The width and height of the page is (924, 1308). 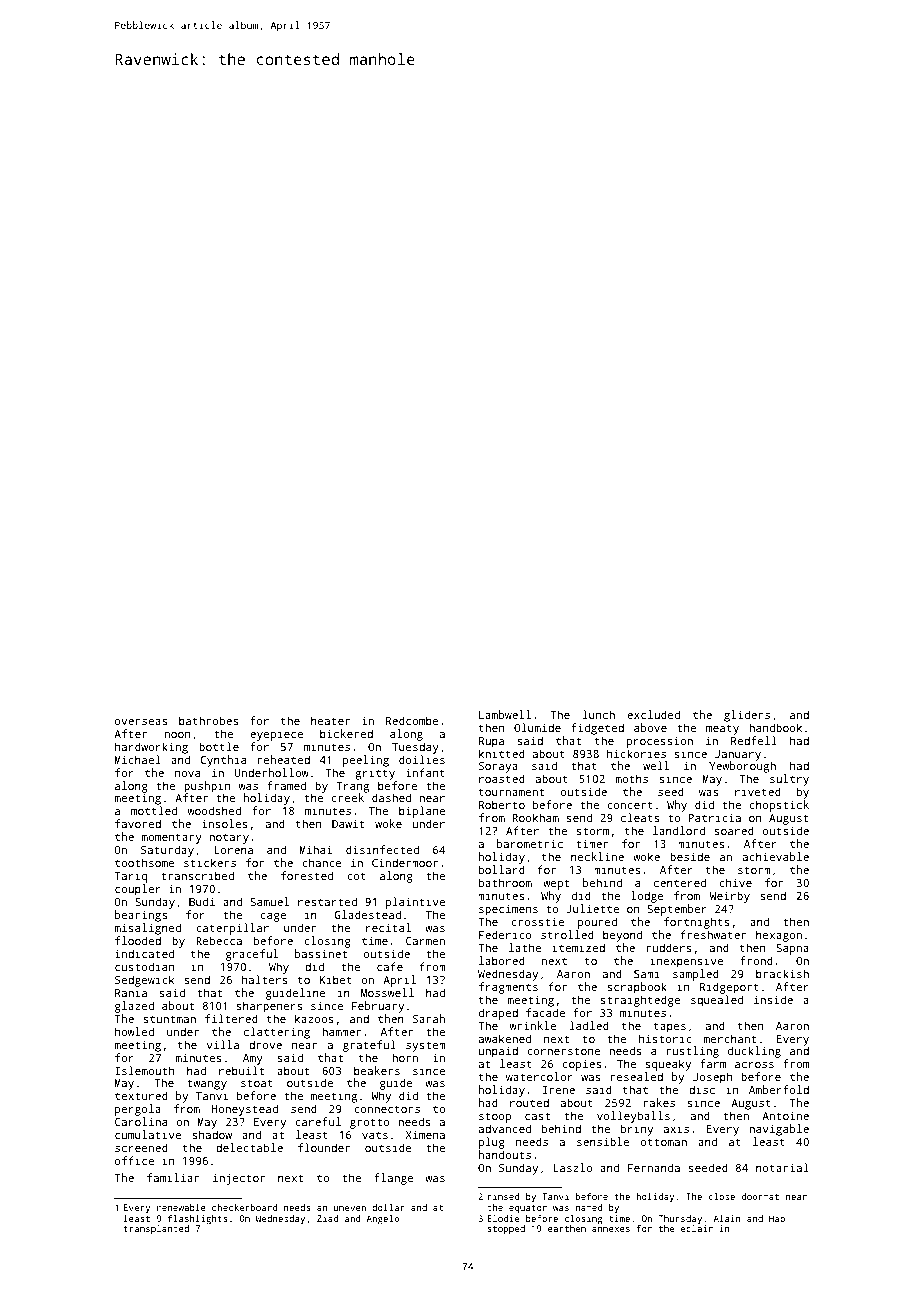 What do you see at coordinates (138, 890) in the page?
I see `coupler` at bounding box center [138, 890].
